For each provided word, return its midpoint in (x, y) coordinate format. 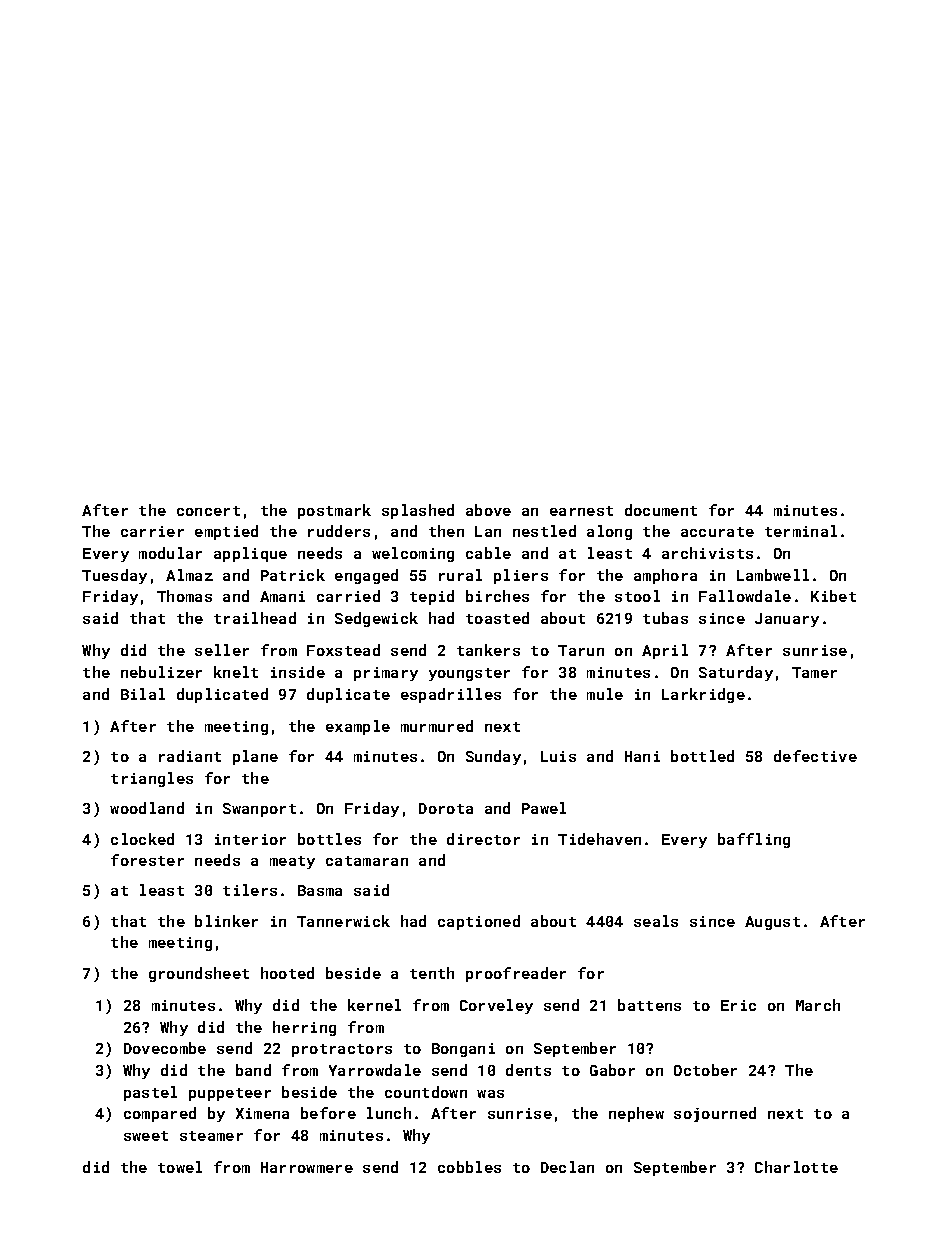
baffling (754, 840)
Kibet (833, 596)
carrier (152, 531)
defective (815, 756)
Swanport (259, 810)
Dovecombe (165, 1048)
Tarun (581, 650)
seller (222, 650)
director (483, 839)
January (787, 620)
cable (488, 553)
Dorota (446, 808)
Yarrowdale (375, 1070)
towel (180, 1167)
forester (147, 860)
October (705, 1070)
